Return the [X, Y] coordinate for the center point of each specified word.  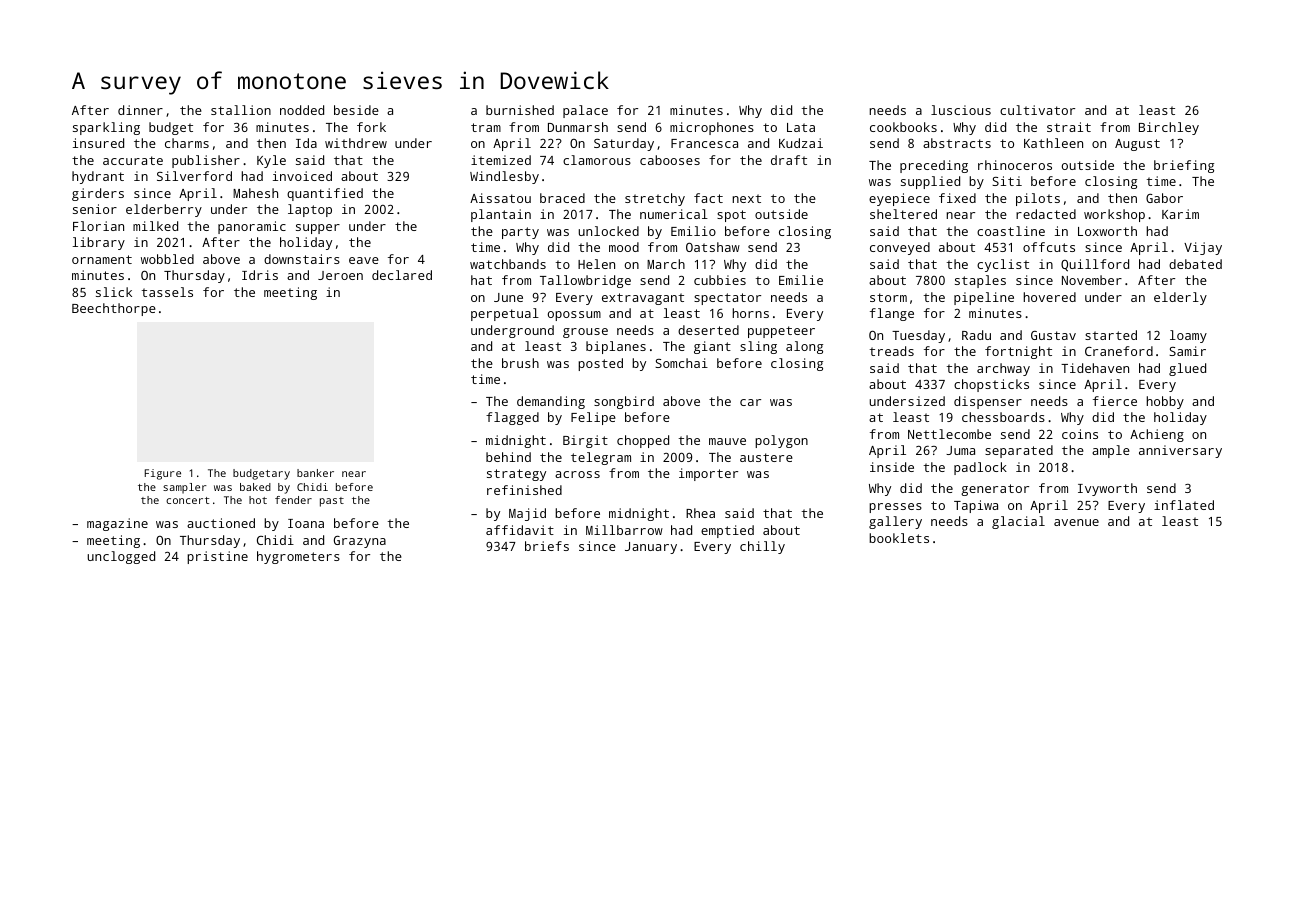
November [1092, 280]
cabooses [670, 160]
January [651, 548]
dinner [140, 110]
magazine [117, 524]
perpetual [505, 314]
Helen [596, 264]
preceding [934, 166]
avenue [1076, 522]
